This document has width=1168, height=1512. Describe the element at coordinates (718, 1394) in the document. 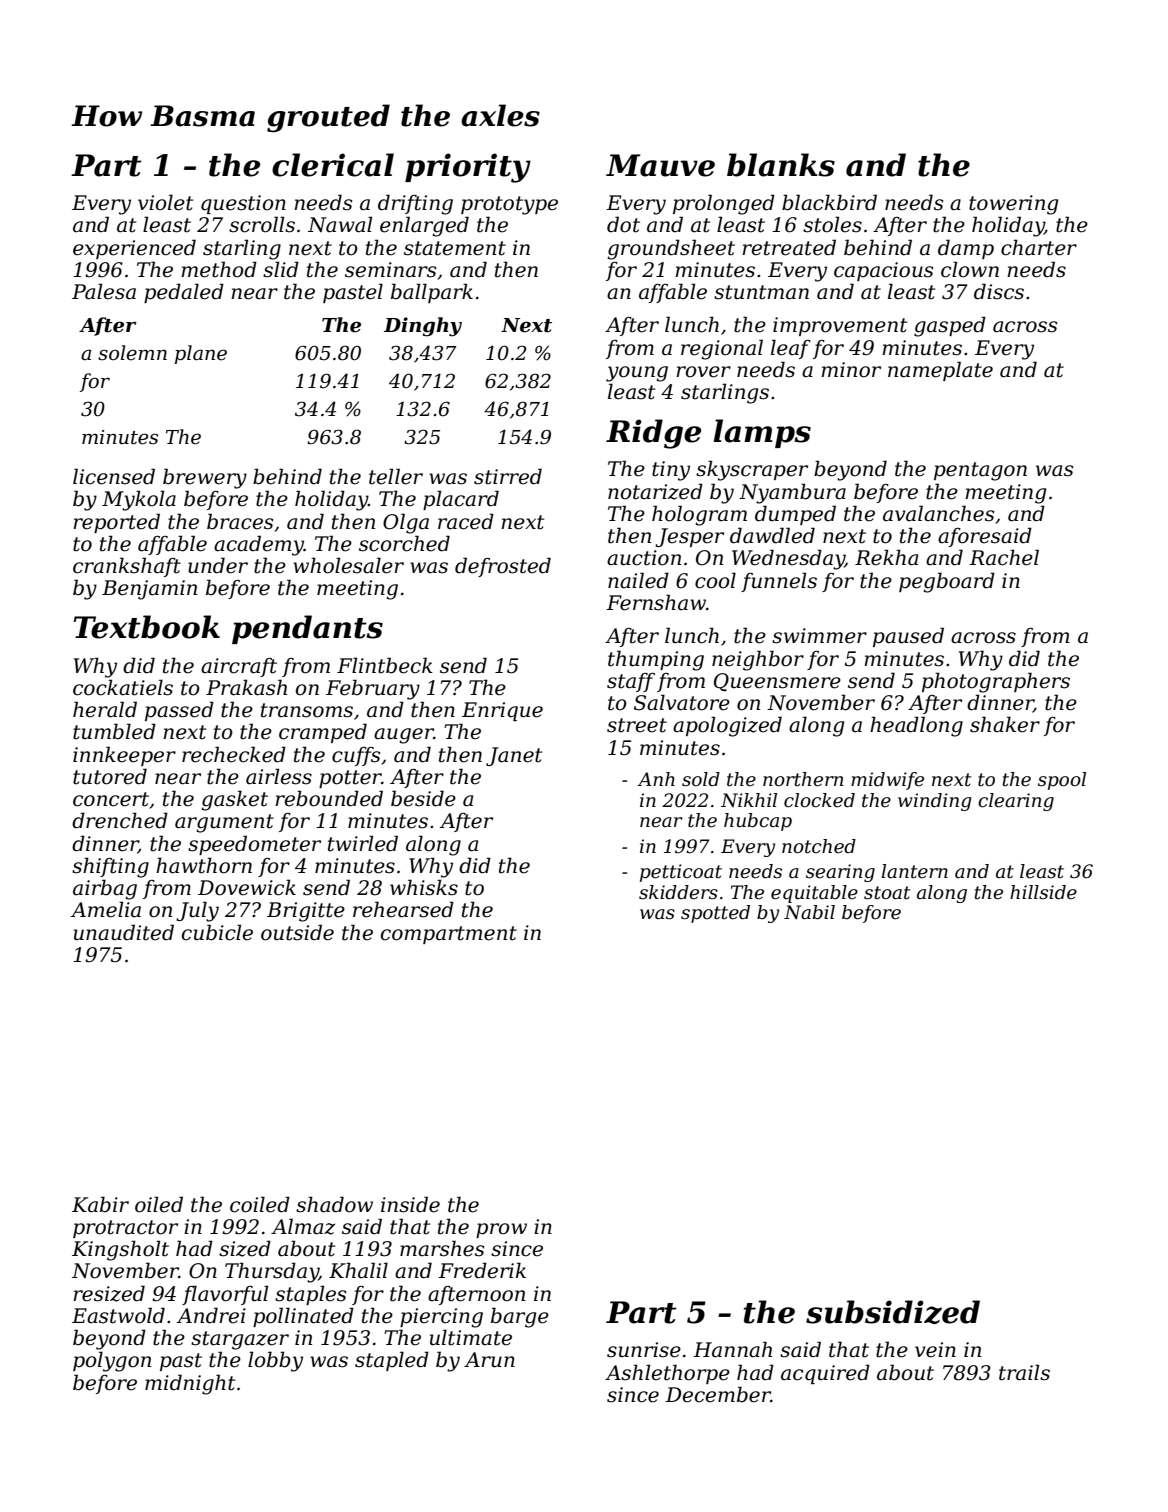

I see `December` at that location.
